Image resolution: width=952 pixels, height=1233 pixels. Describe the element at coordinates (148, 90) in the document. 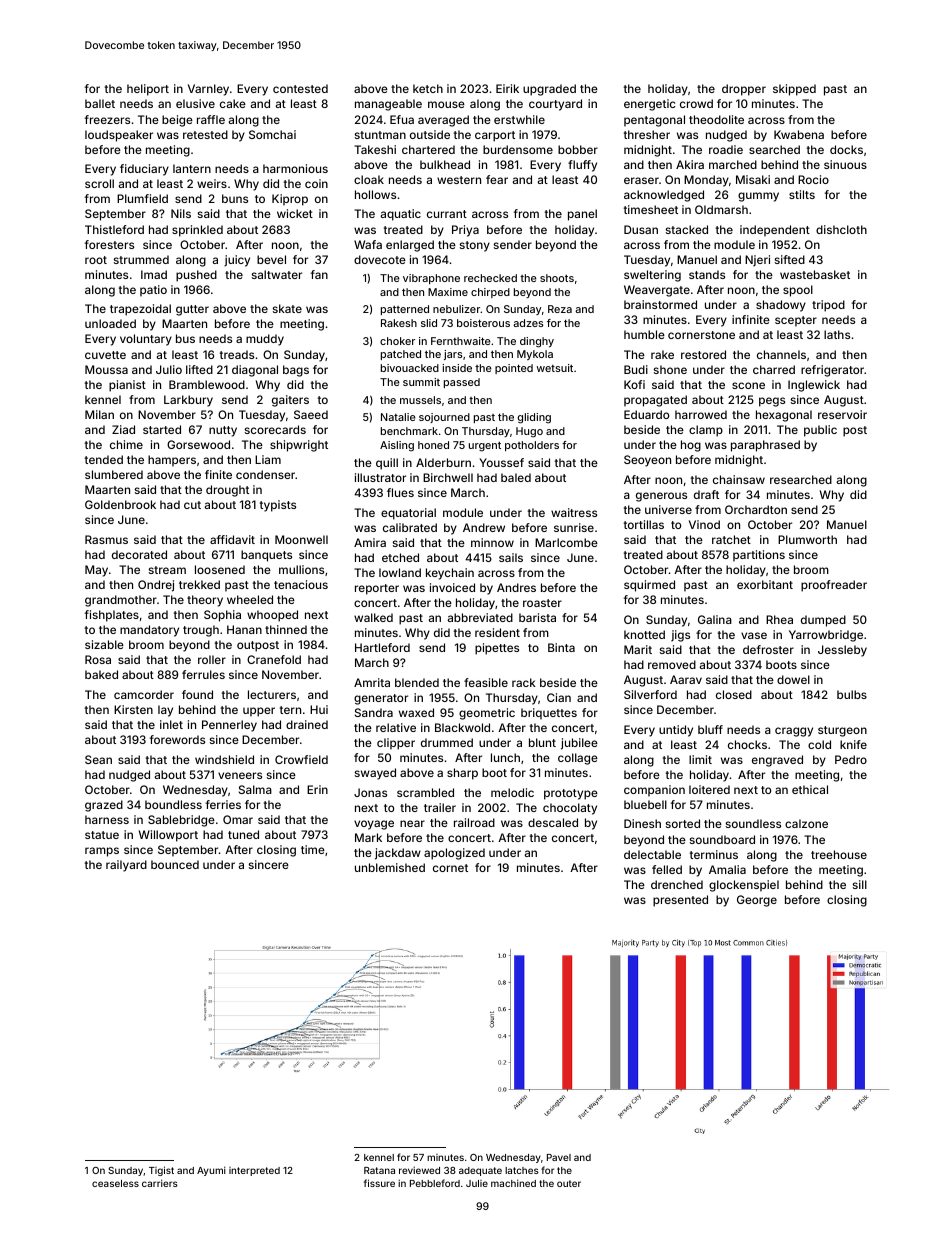

I see `heliport` at that location.
